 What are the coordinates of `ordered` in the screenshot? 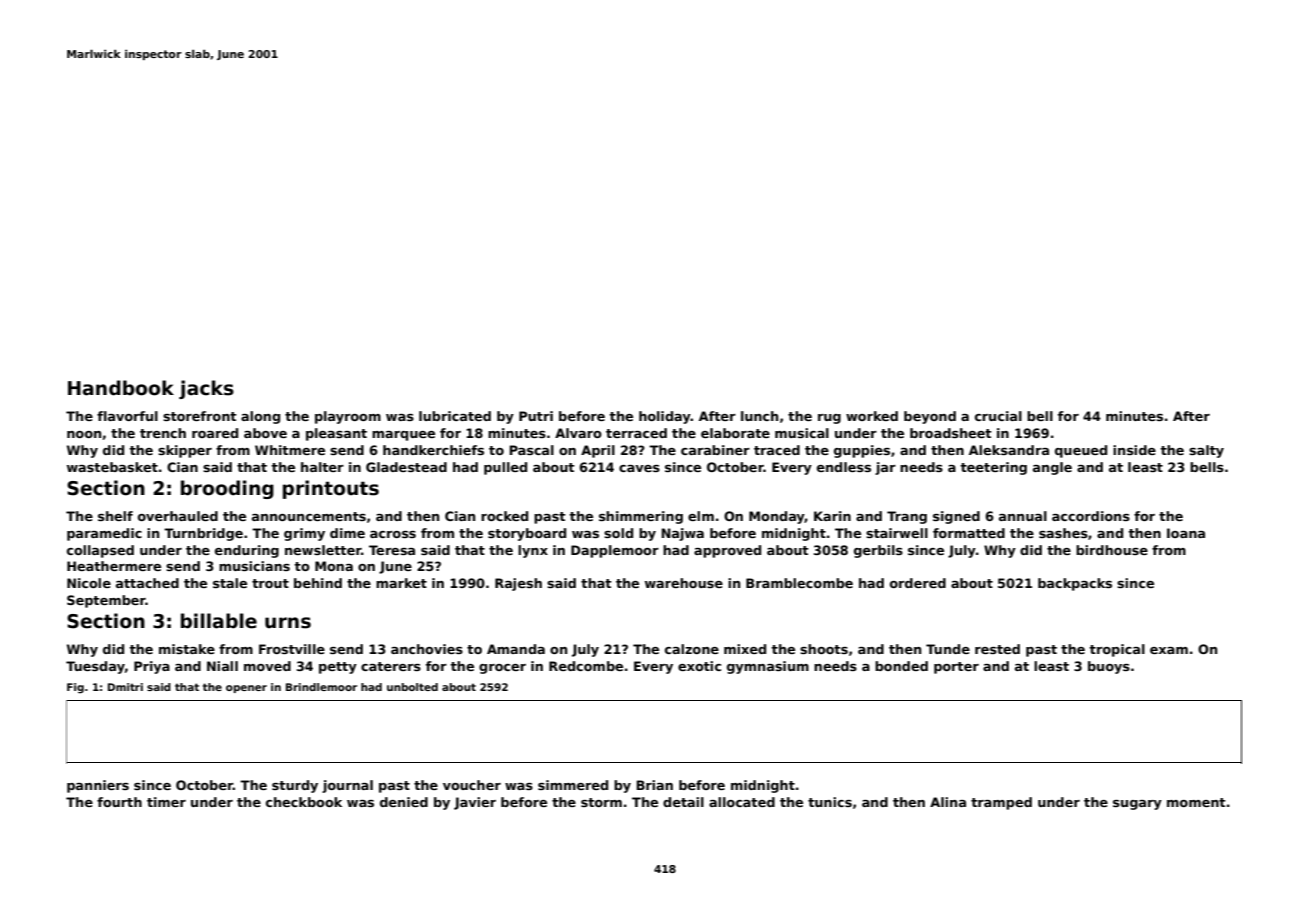 It's located at (918, 583).
